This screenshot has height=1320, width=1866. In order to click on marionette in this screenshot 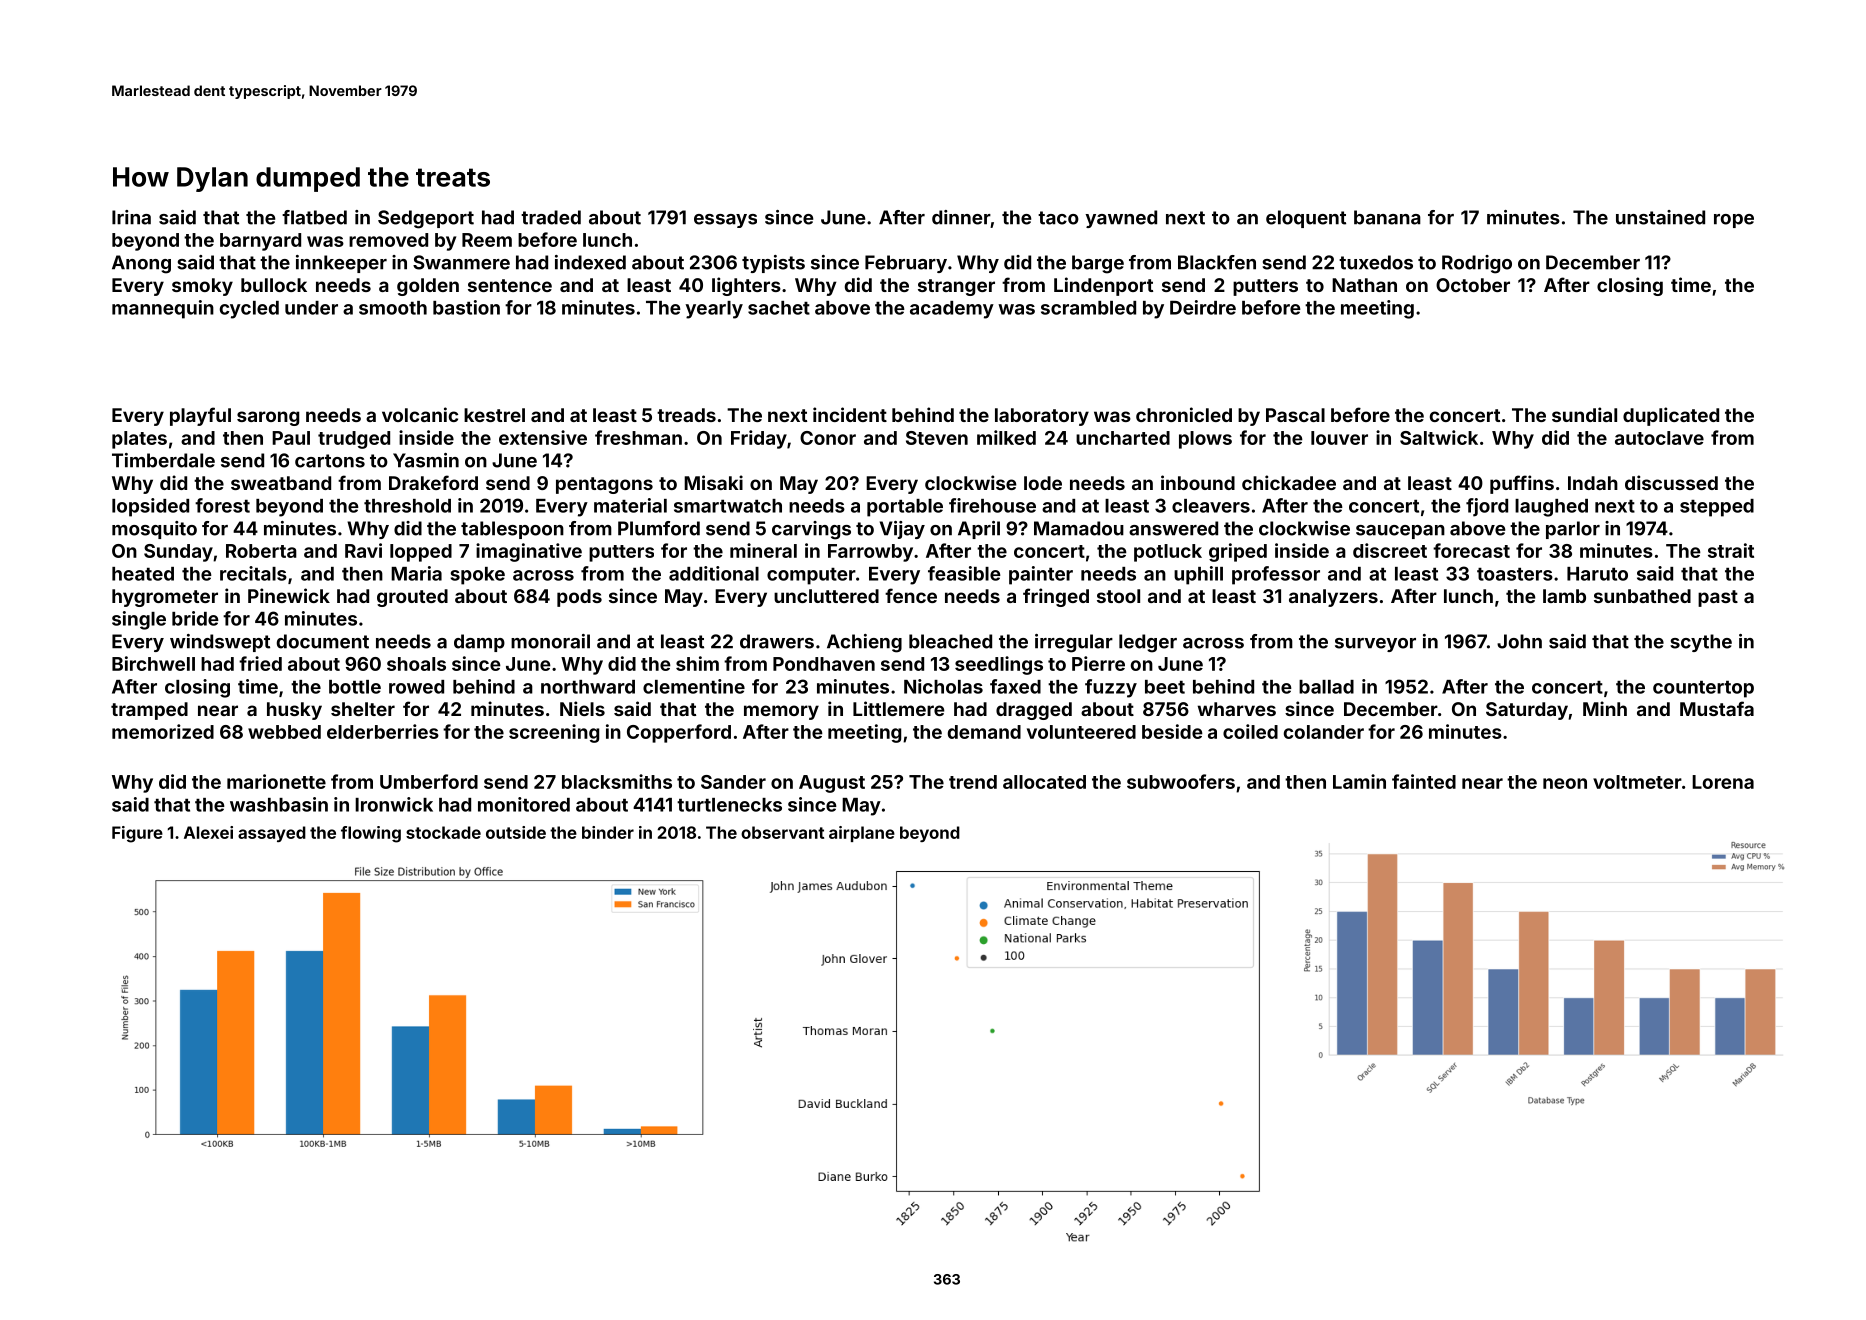, I will do `click(276, 781)`.
